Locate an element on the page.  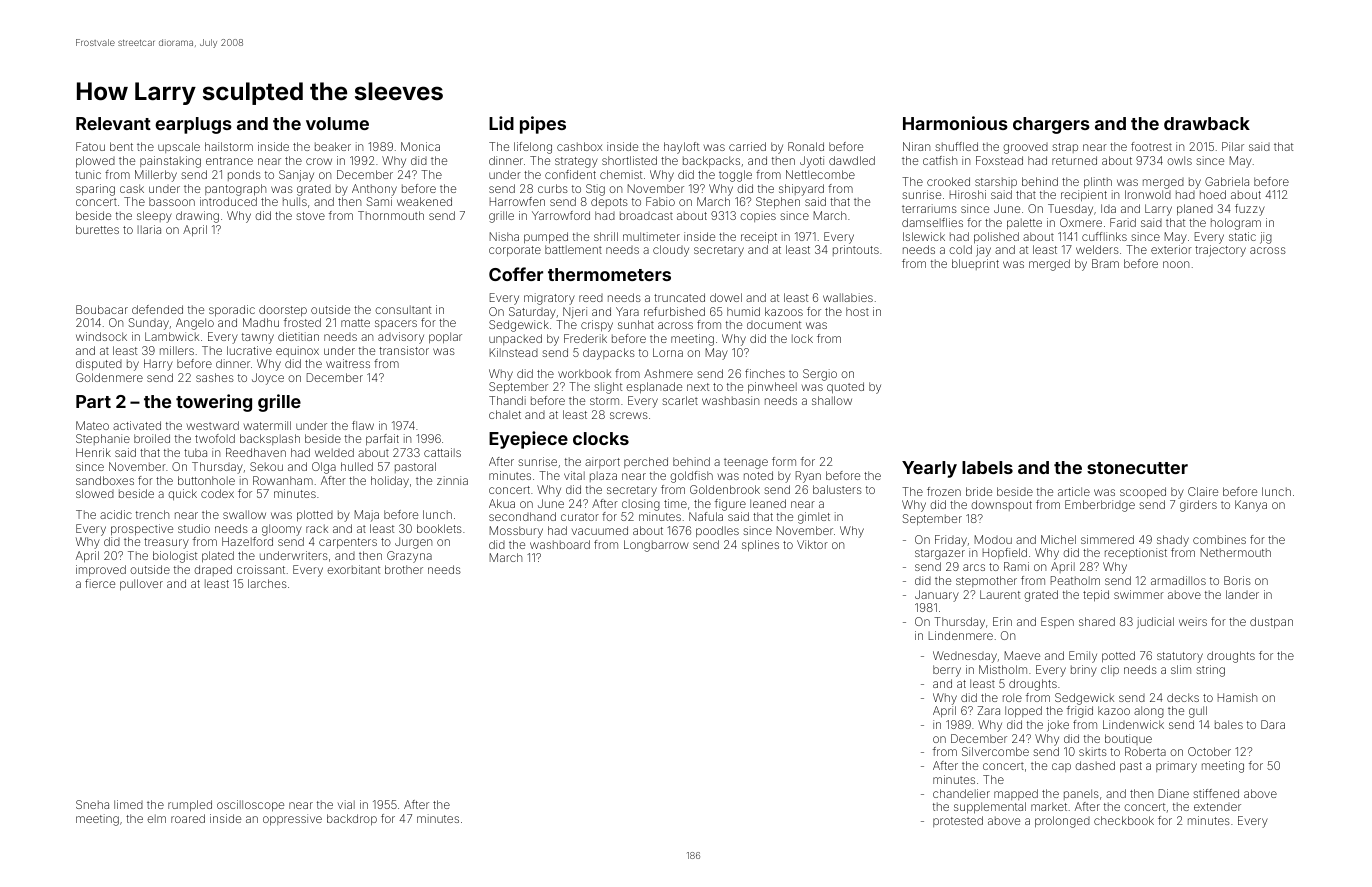
article is located at coordinates (1074, 491).
